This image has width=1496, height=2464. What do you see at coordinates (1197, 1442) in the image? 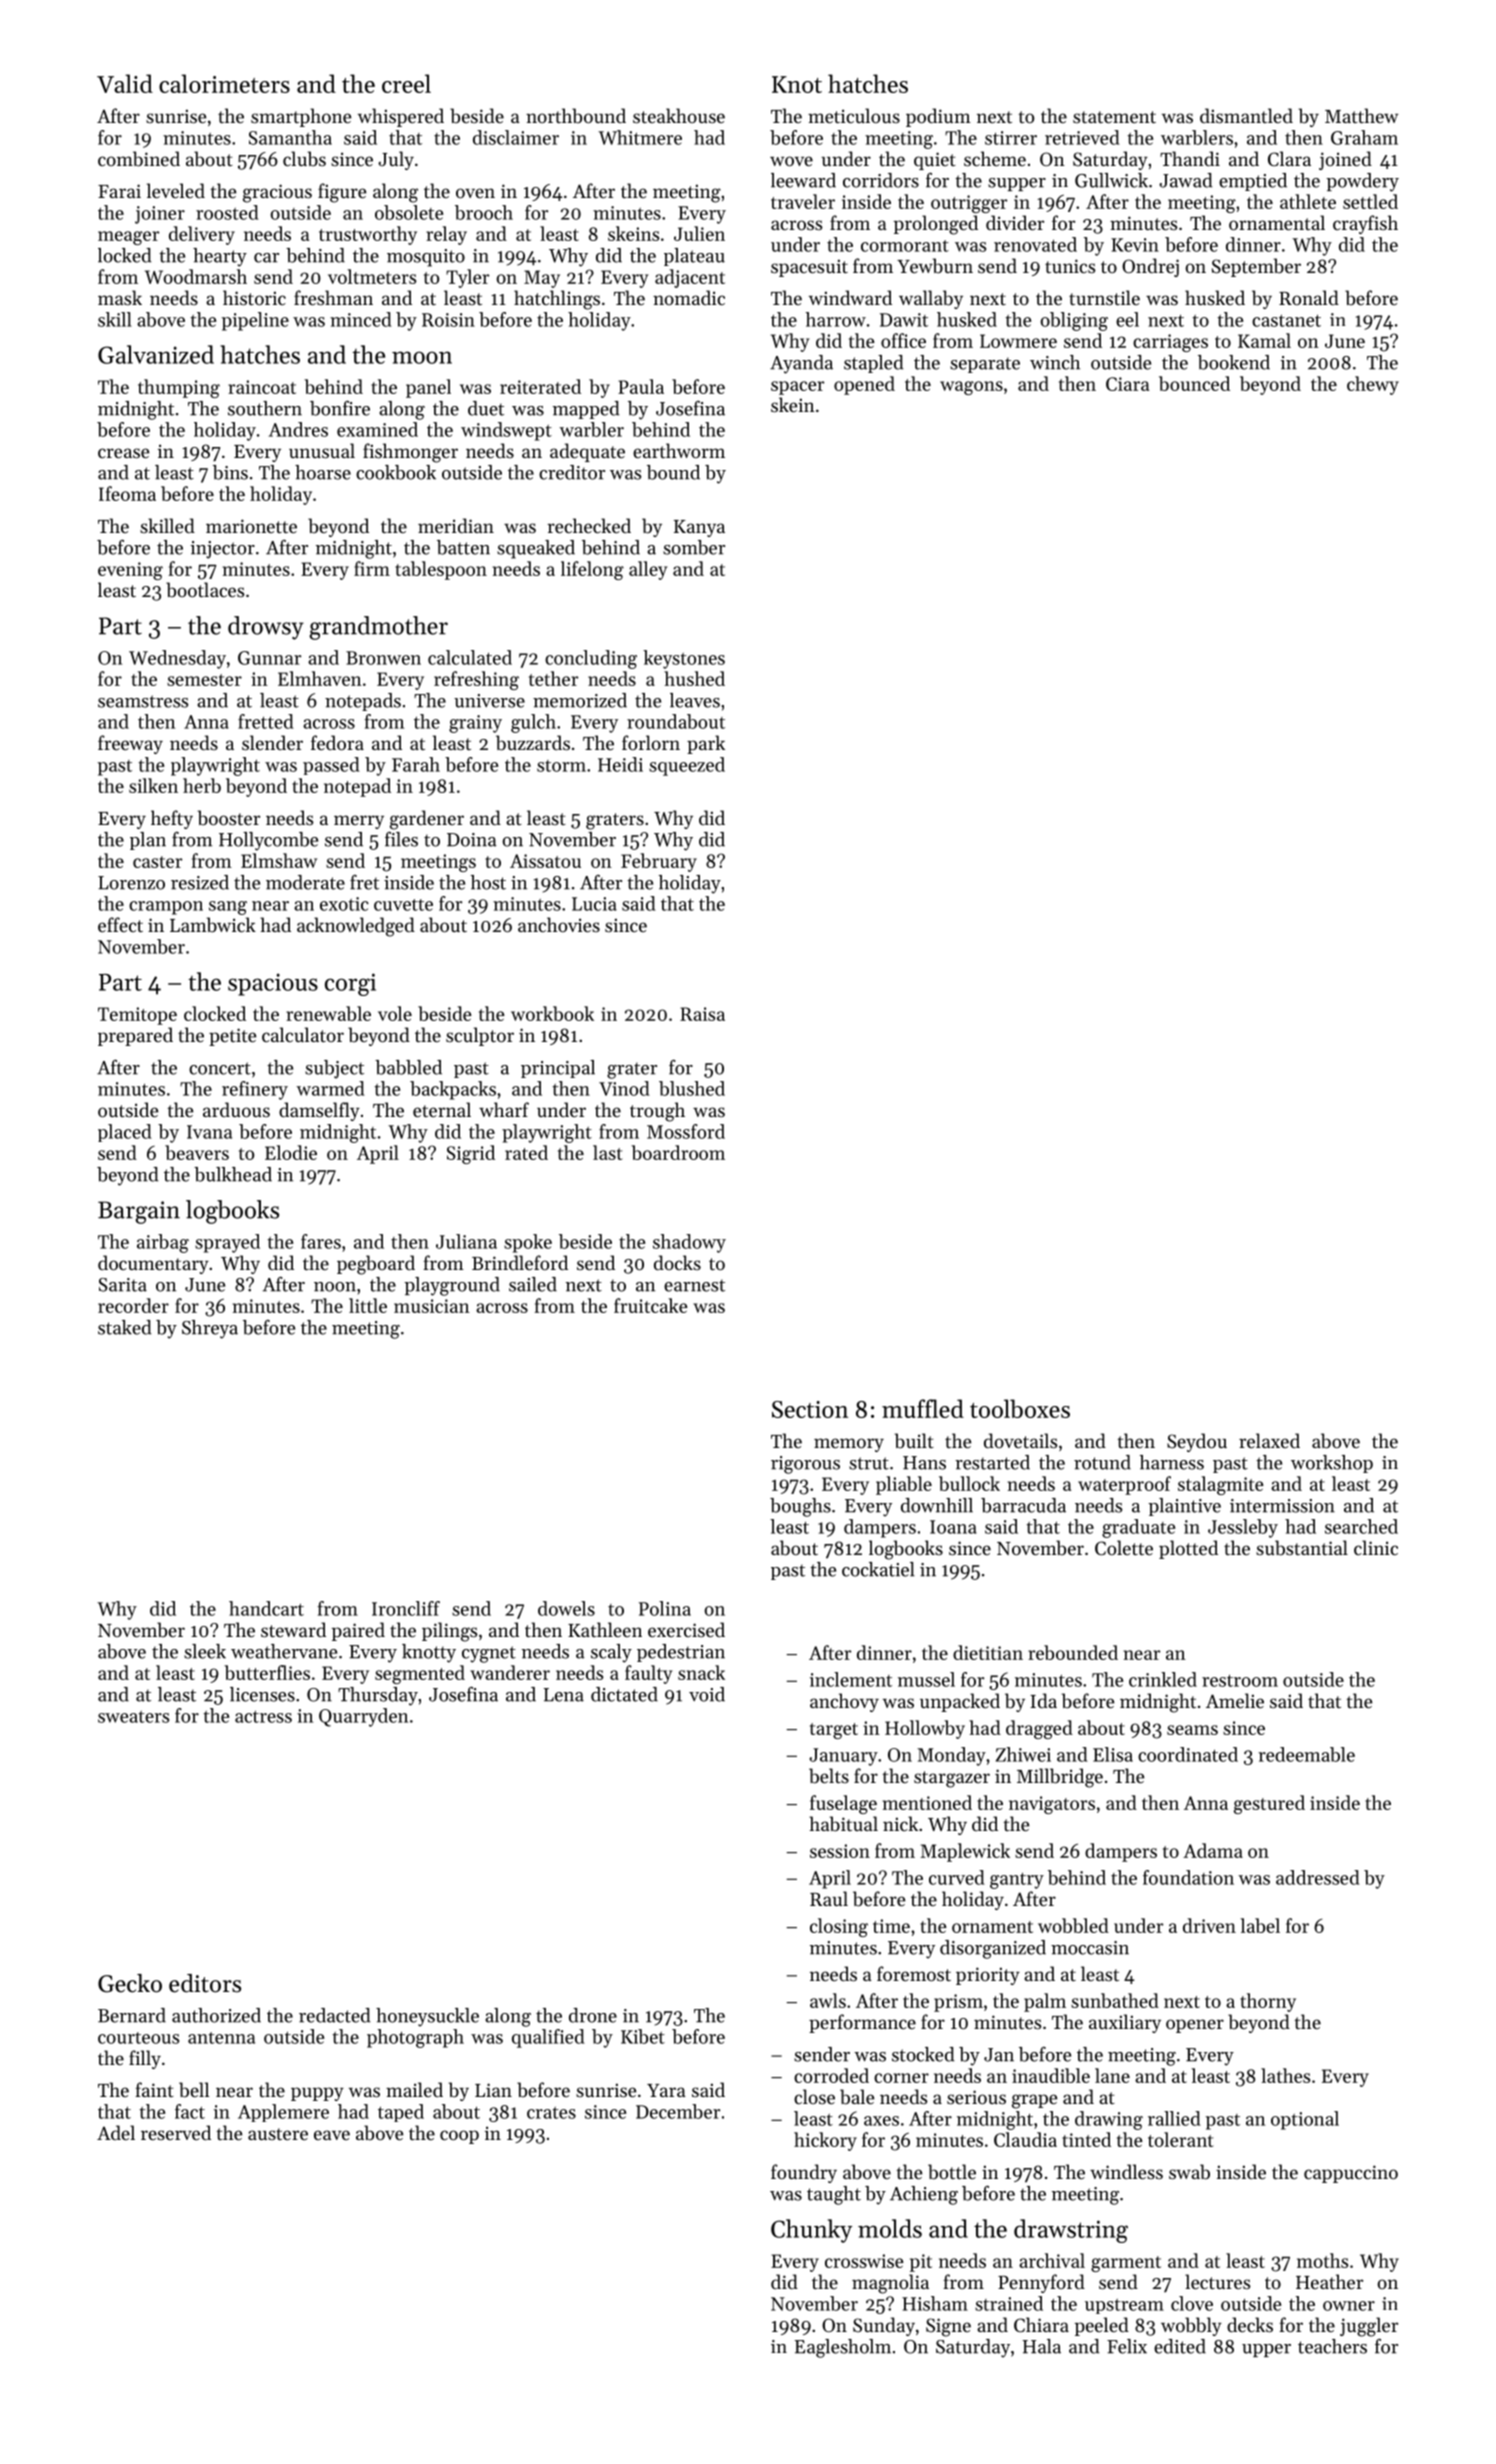
I see `Seydou` at bounding box center [1197, 1442].
